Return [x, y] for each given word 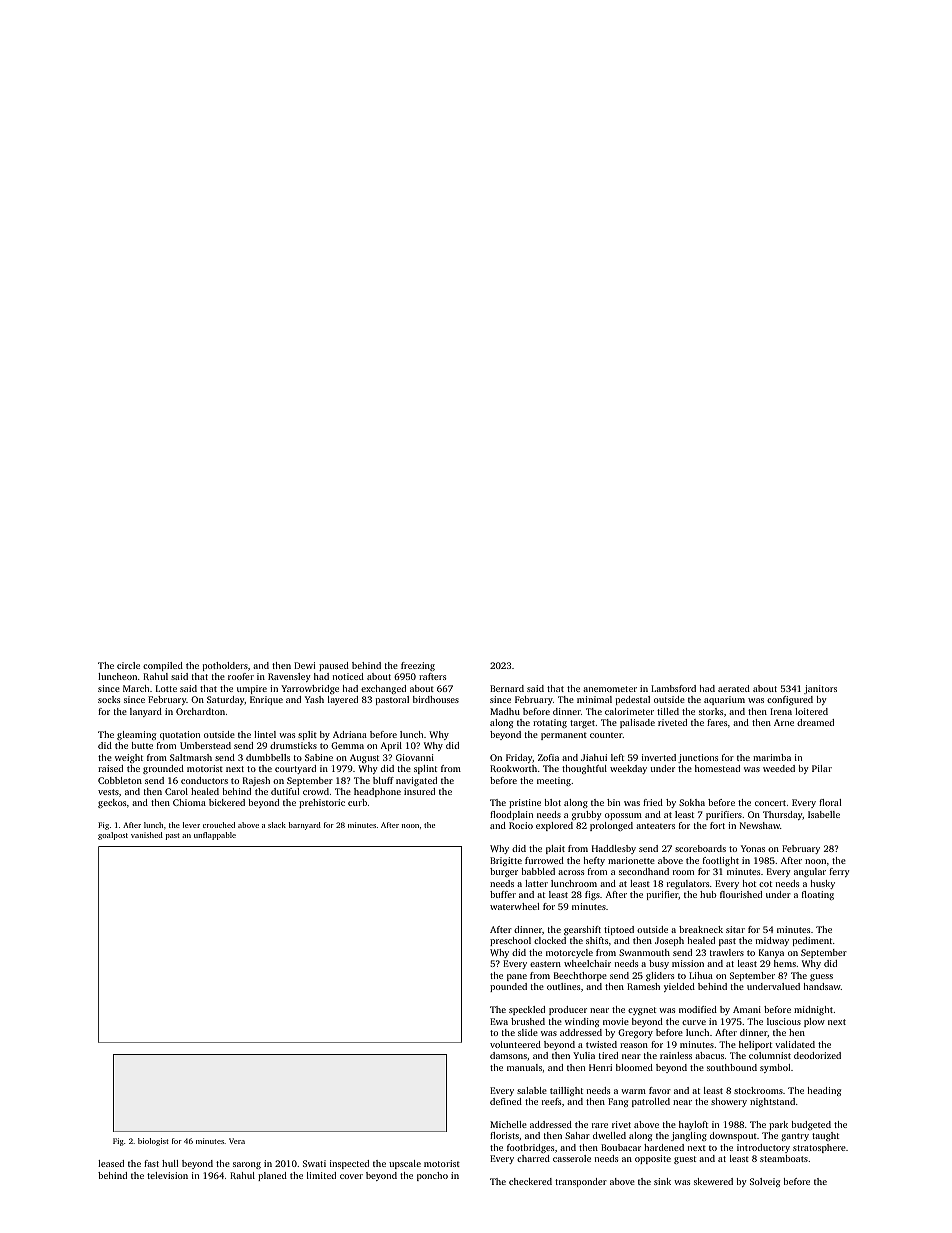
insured [419, 791]
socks [109, 699]
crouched [219, 825]
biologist [153, 1142]
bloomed [634, 1067]
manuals [524, 1067]
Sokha [692, 802]
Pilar [822, 768]
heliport [755, 1045]
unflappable [215, 836]
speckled [527, 1010]
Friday [519, 758]
